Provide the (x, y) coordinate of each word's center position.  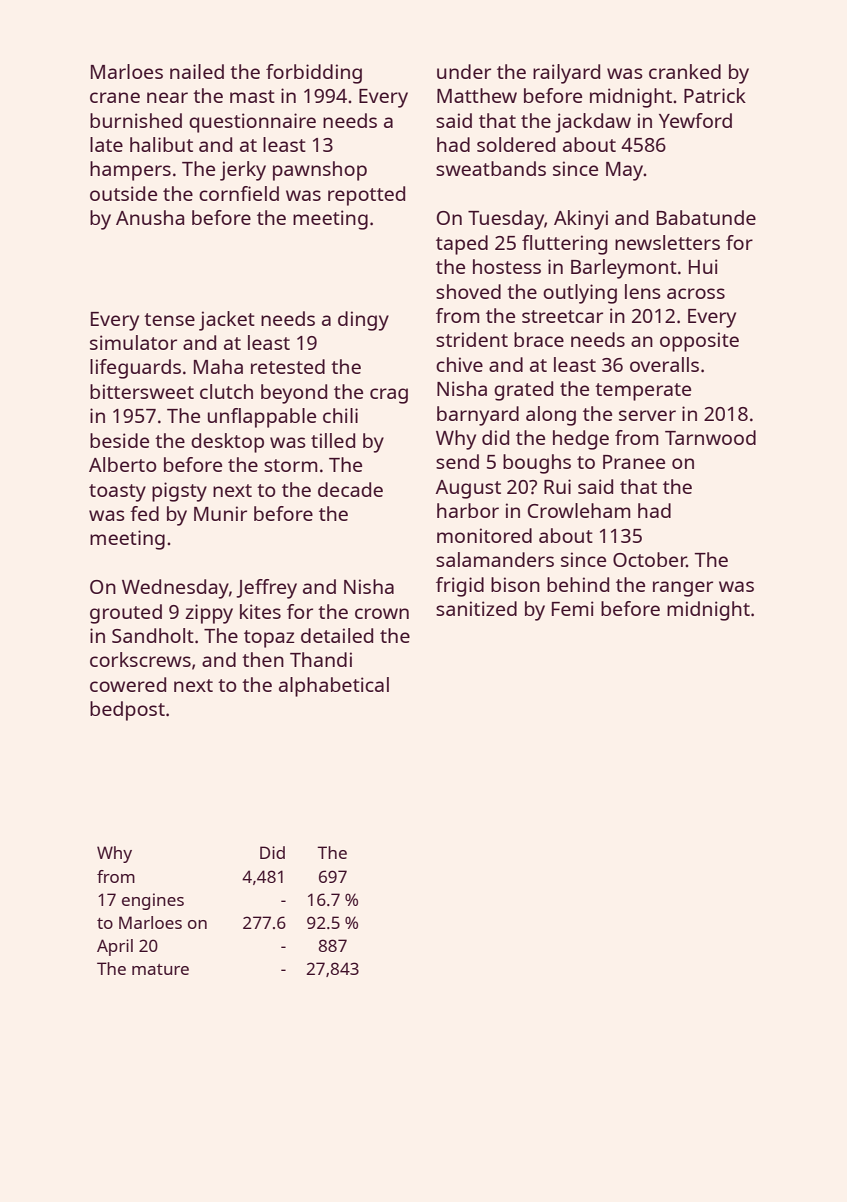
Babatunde (706, 217)
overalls (664, 364)
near (167, 97)
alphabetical (334, 687)
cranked (685, 71)
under (464, 71)
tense (169, 319)
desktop (227, 443)
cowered (128, 684)
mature (160, 969)
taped (462, 245)
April (115, 947)
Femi (573, 608)
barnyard (478, 416)
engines (153, 901)
